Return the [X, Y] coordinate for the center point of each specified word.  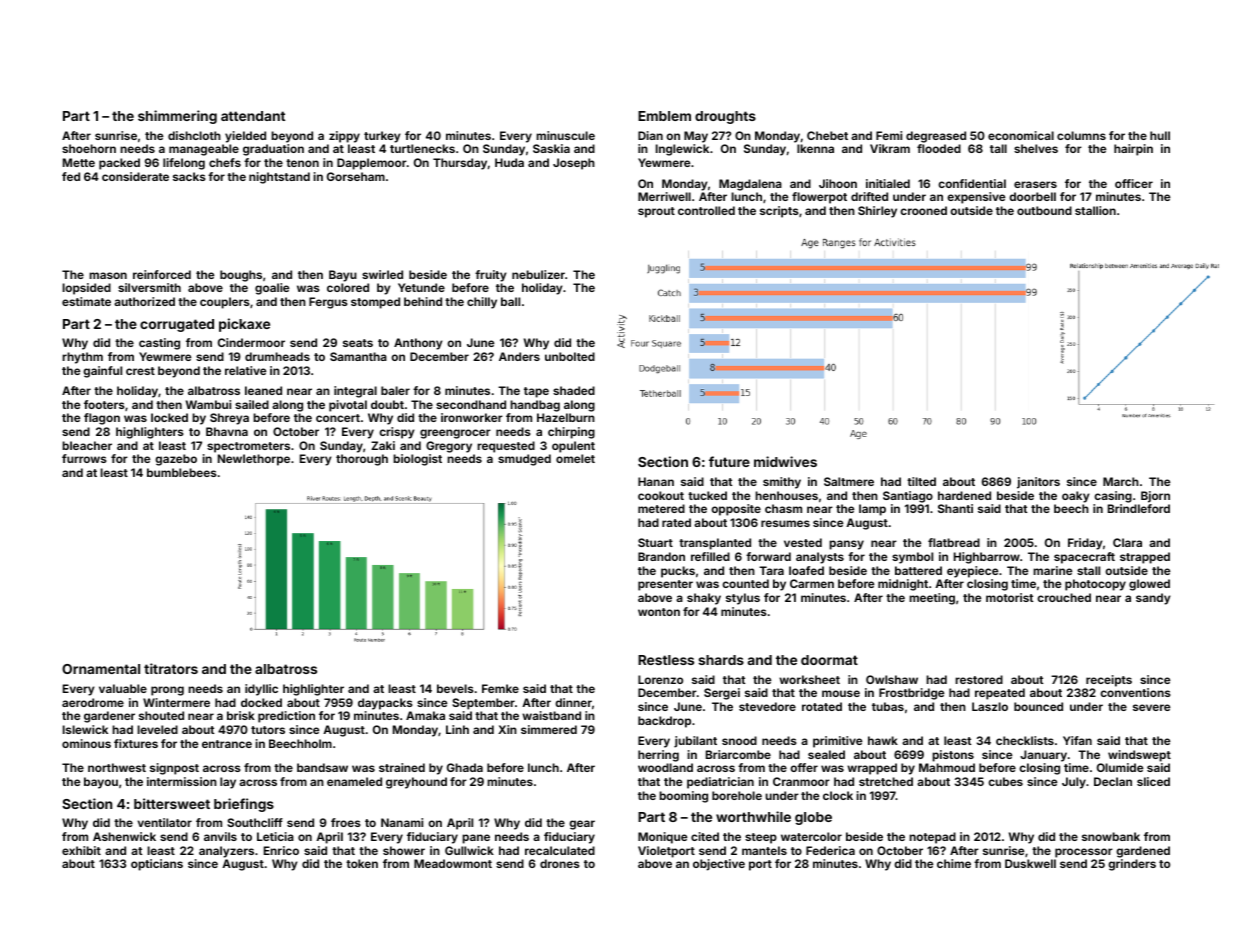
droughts [725, 117]
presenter [665, 585]
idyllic [261, 690]
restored [979, 679]
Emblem [664, 116]
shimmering [177, 117]
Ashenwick [124, 836]
